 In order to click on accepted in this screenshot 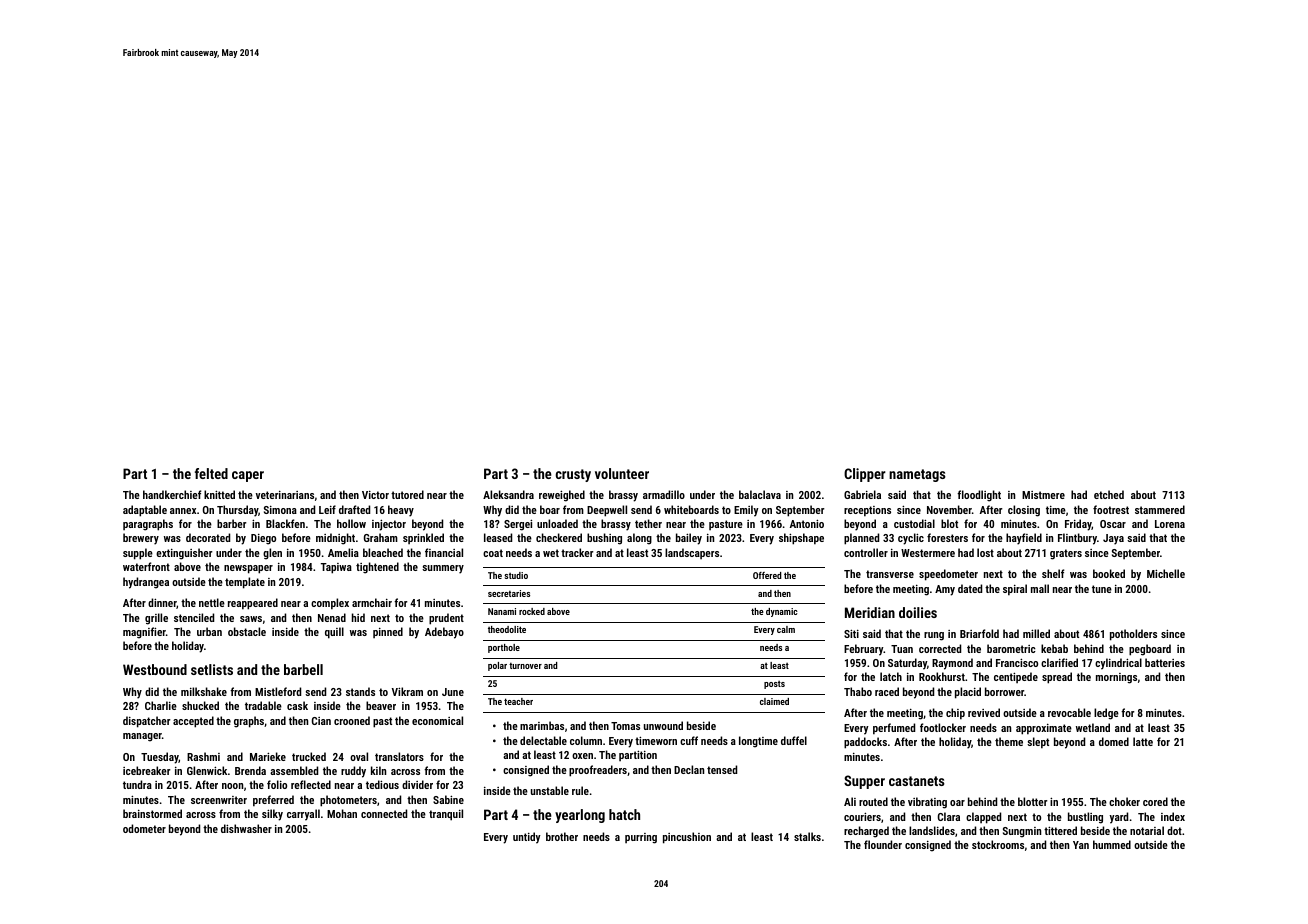, I will do `click(193, 722)`.
